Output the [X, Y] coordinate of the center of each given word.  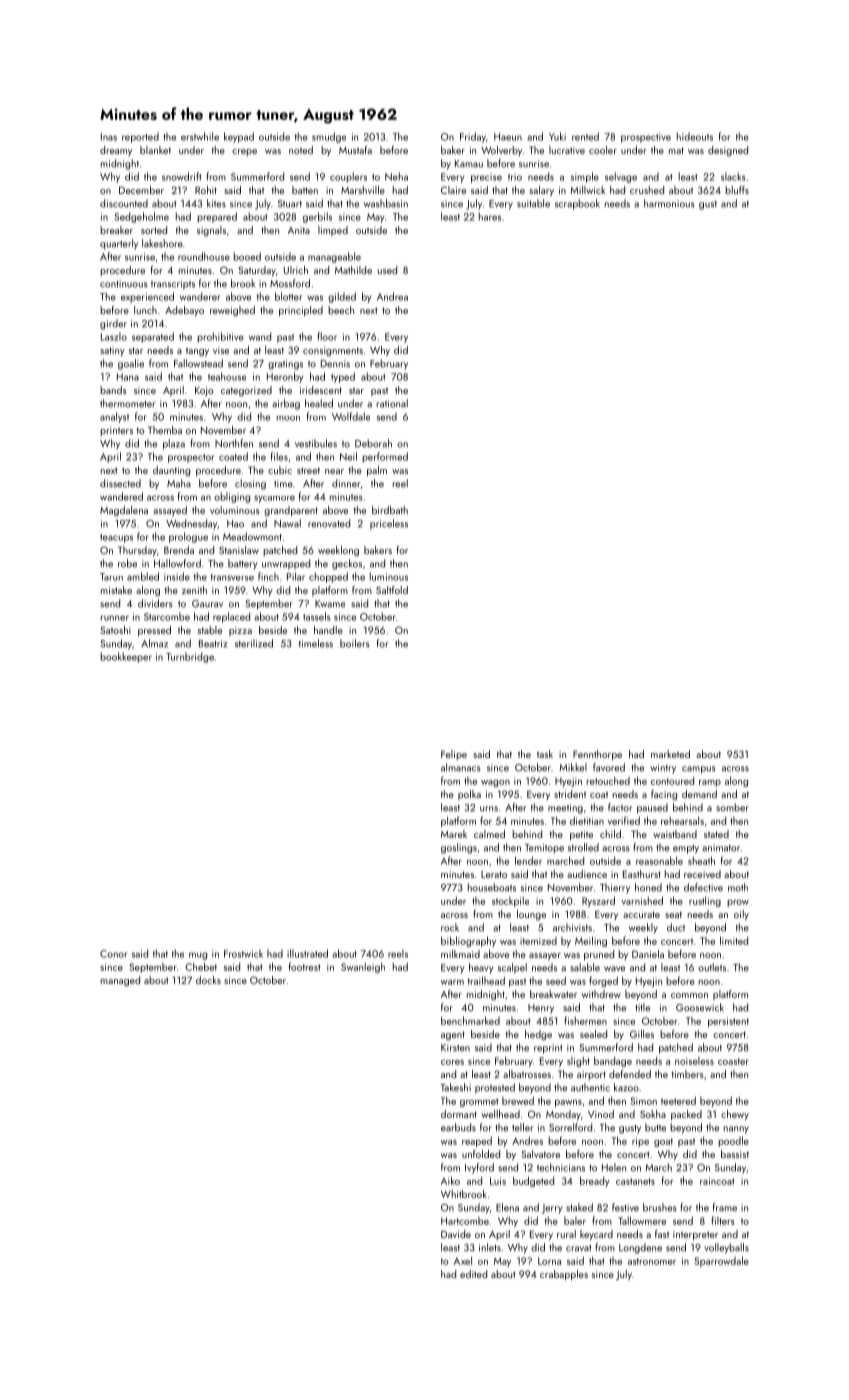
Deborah [373, 443]
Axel [463, 1260]
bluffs [737, 190]
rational [392, 403]
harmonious [669, 203]
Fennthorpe [597, 755]
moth [738, 887]
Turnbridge [190, 657]
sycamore [274, 499]
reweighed [232, 311]
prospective [646, 138]
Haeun [508, 137]
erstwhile [200, 136]
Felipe [454, 755]
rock [450, 927]
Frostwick [243, 953]
